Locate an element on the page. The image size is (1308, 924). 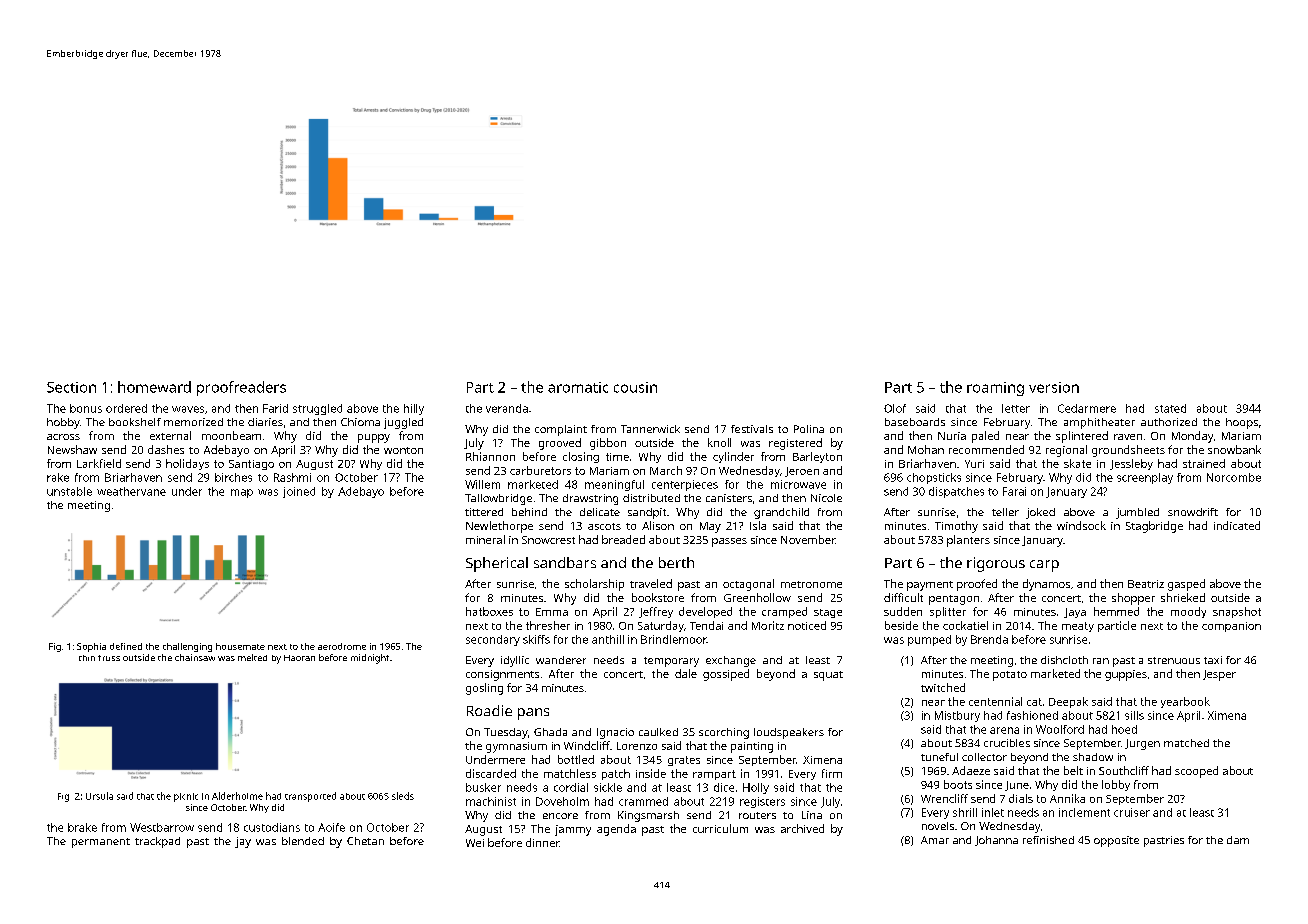
dale is located at coordinates (686, 673).
